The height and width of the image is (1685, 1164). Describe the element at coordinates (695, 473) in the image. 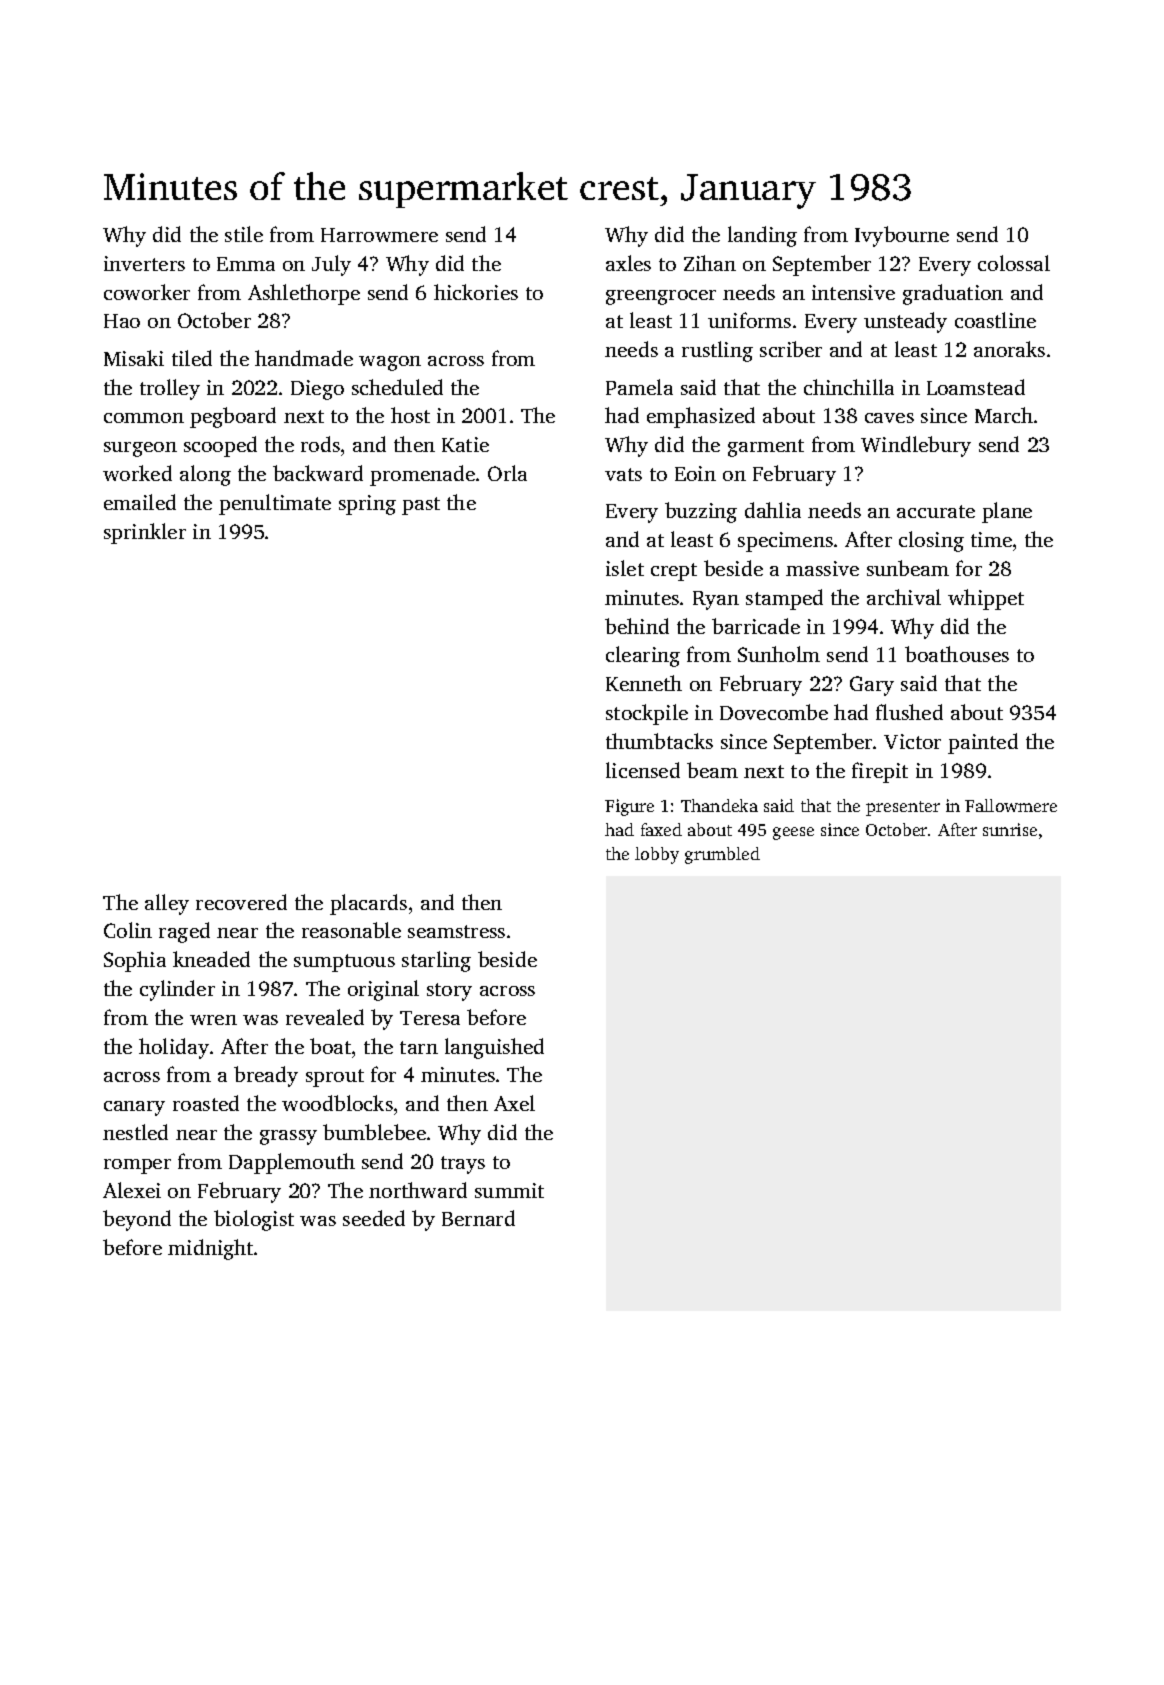

I see `Eoin` at that location.
